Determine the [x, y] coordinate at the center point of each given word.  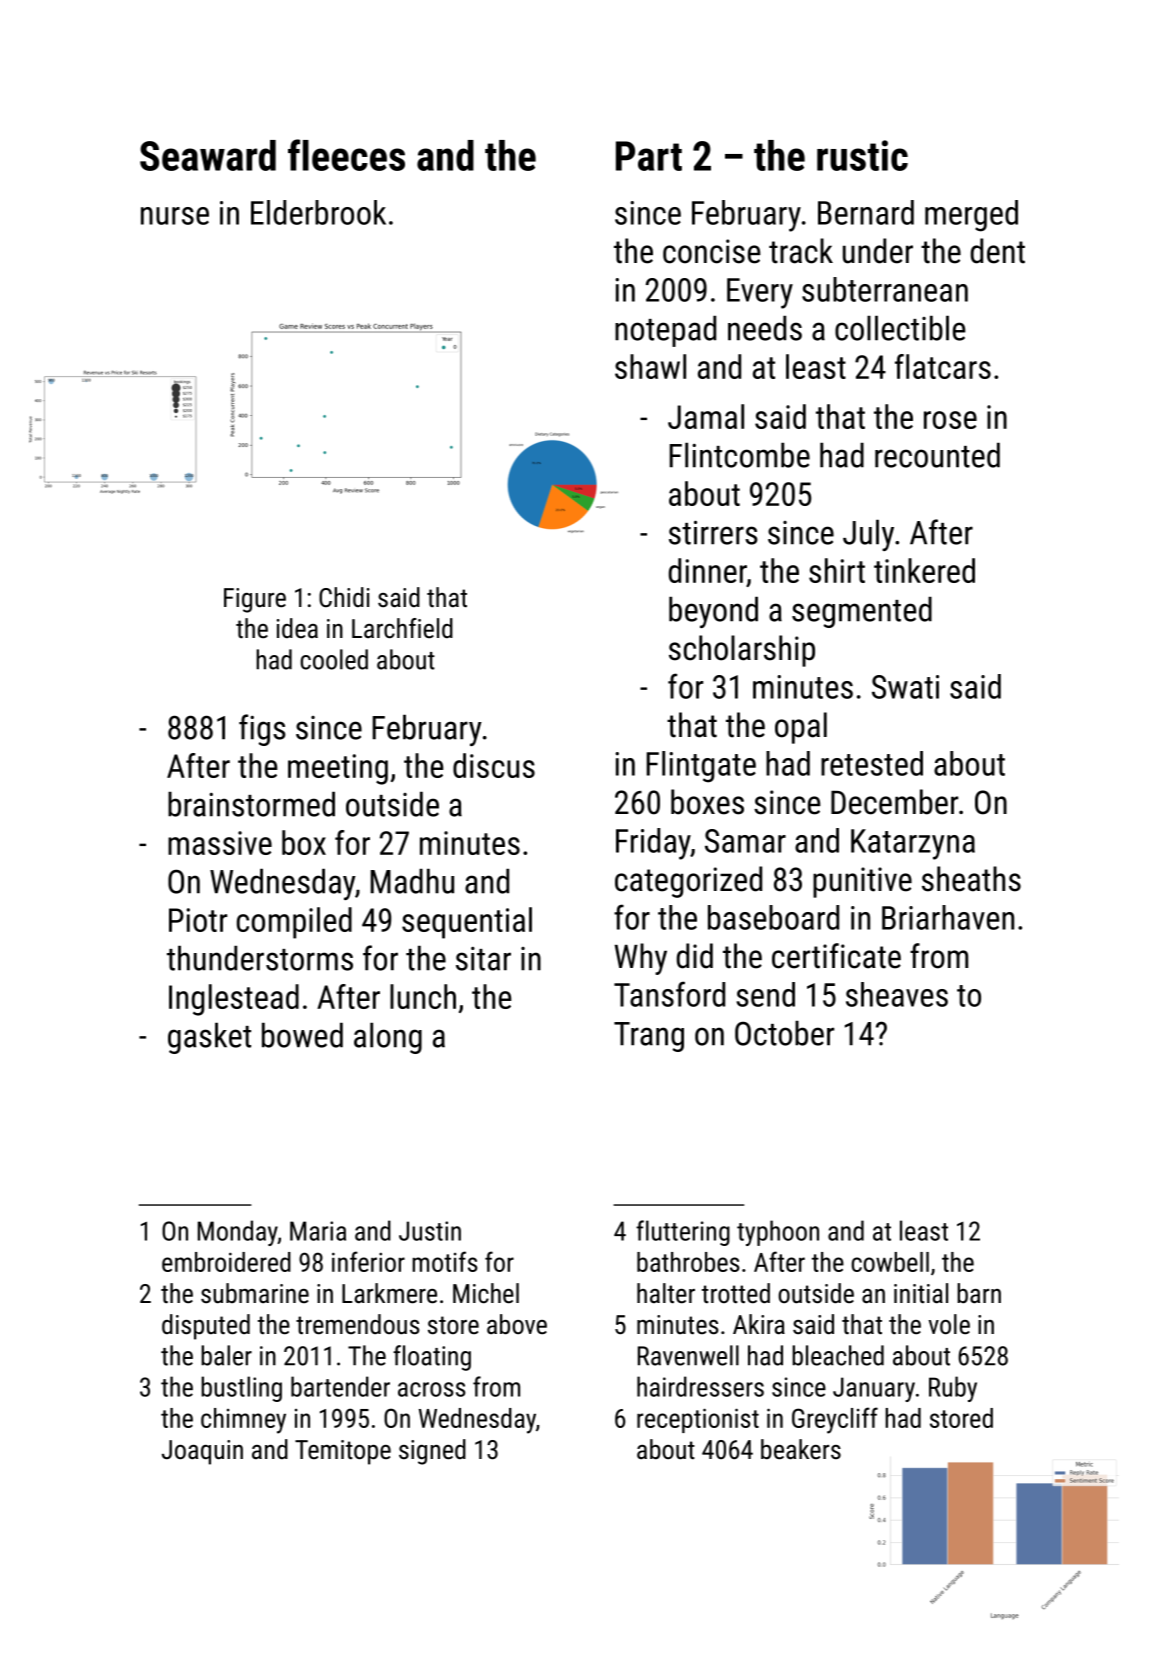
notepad [665, 331]
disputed [206, 1327]
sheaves [897, 994]
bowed [302, 1035]
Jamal [706, 416]
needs [765, 328]
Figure [255, 600]
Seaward [208, 155]
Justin [430, 1231]
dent [998, 251]
